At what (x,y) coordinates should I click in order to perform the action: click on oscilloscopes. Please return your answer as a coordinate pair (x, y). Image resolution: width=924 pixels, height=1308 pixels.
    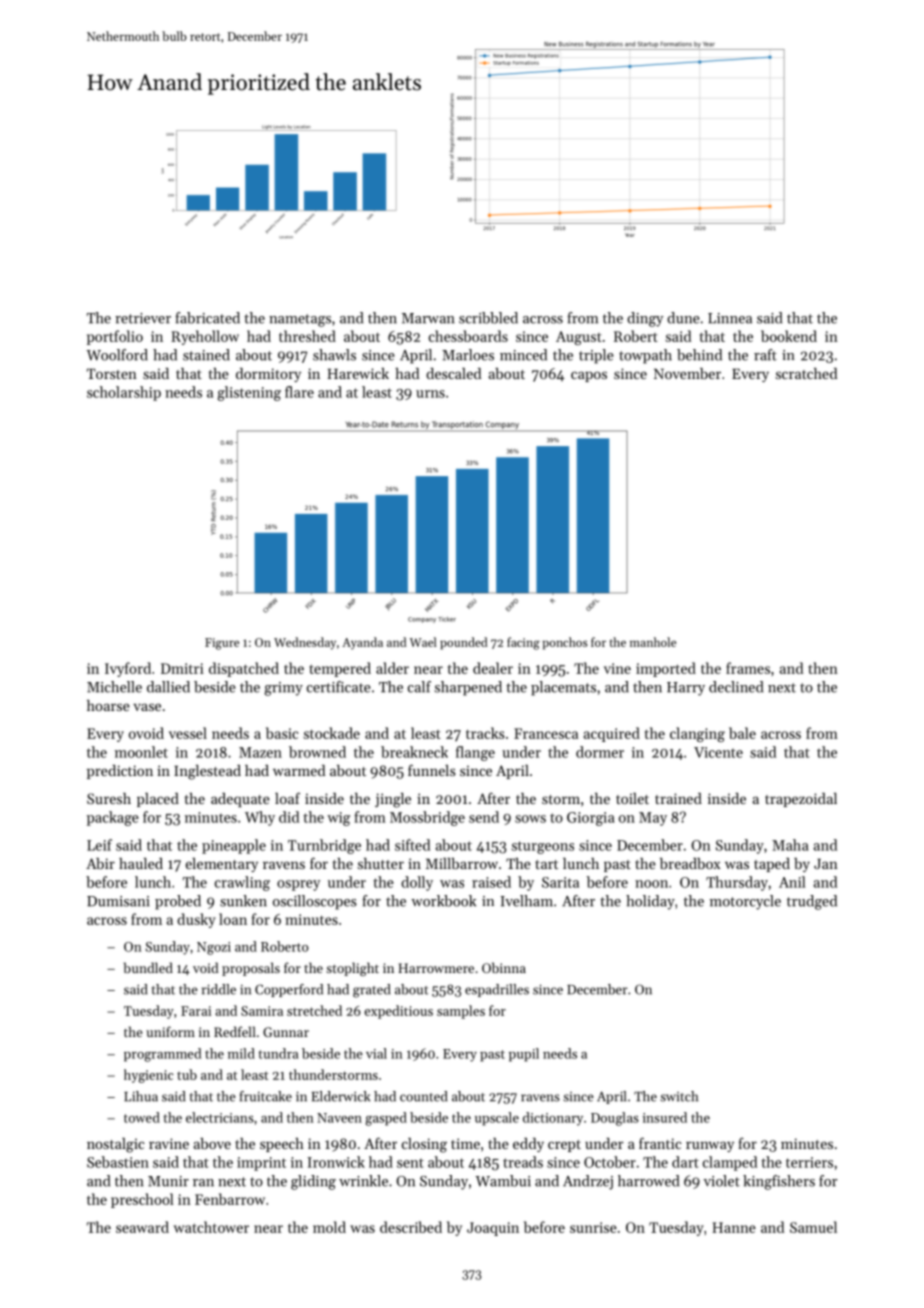
    Looking at the image, I should click on (315, 902).
